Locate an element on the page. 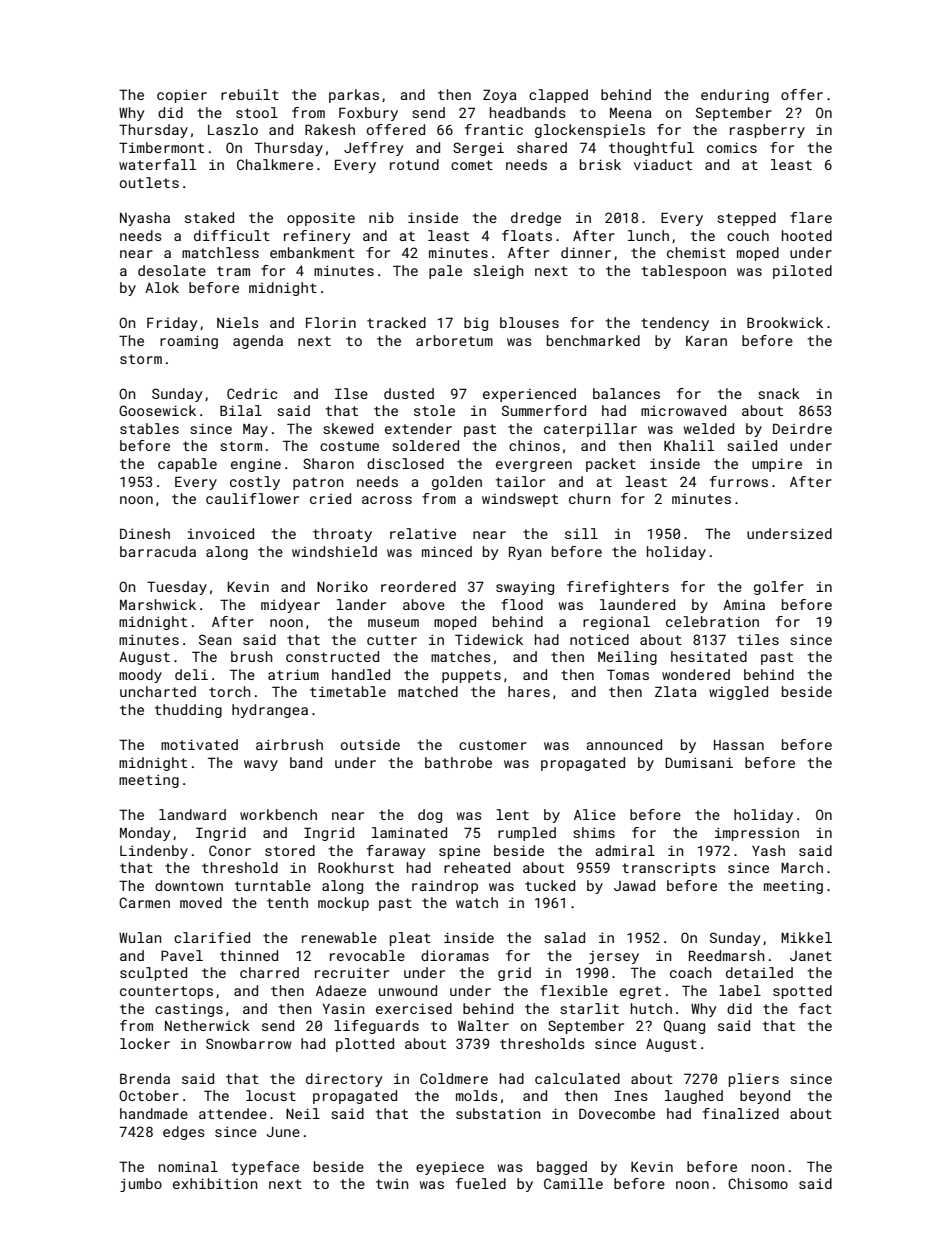 This document has height=1233, width=952. Zoya is located at coordinates (499, 96).
